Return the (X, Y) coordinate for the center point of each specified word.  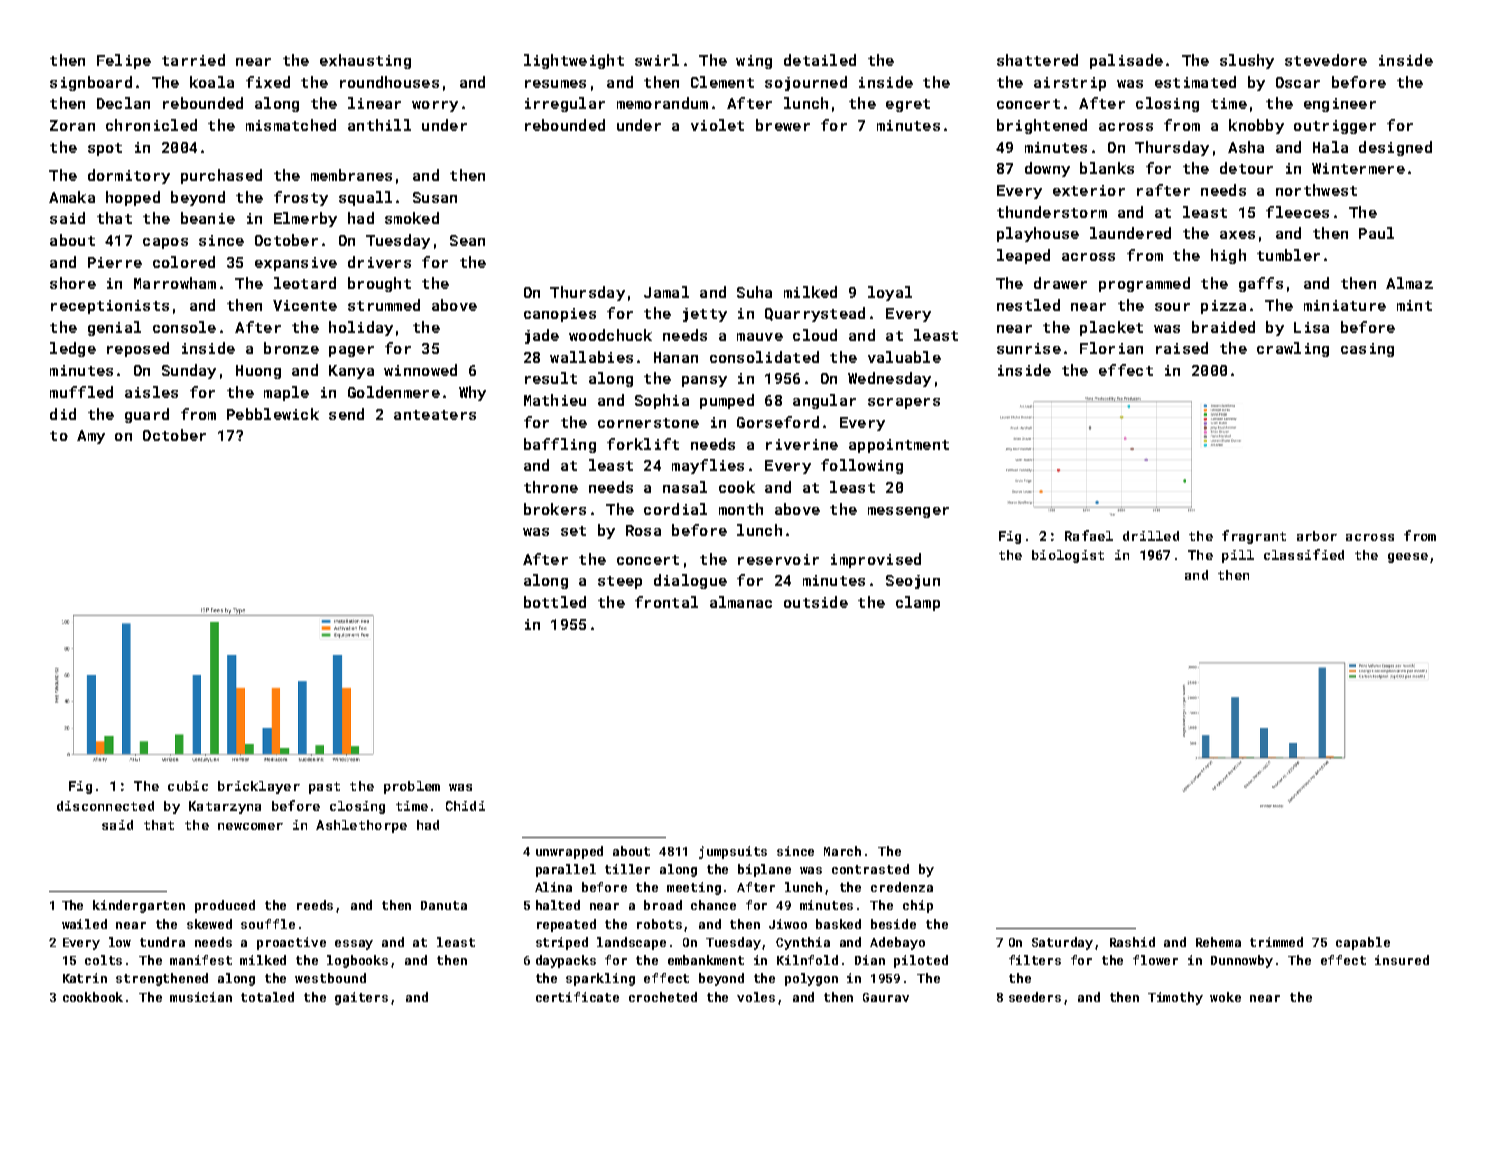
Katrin (85, 978)
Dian (870, 960)
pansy (704, 381)
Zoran (72, 125)
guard (147, 415)
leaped (1023, 256)
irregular (565, 104)
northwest (1316, 190)
